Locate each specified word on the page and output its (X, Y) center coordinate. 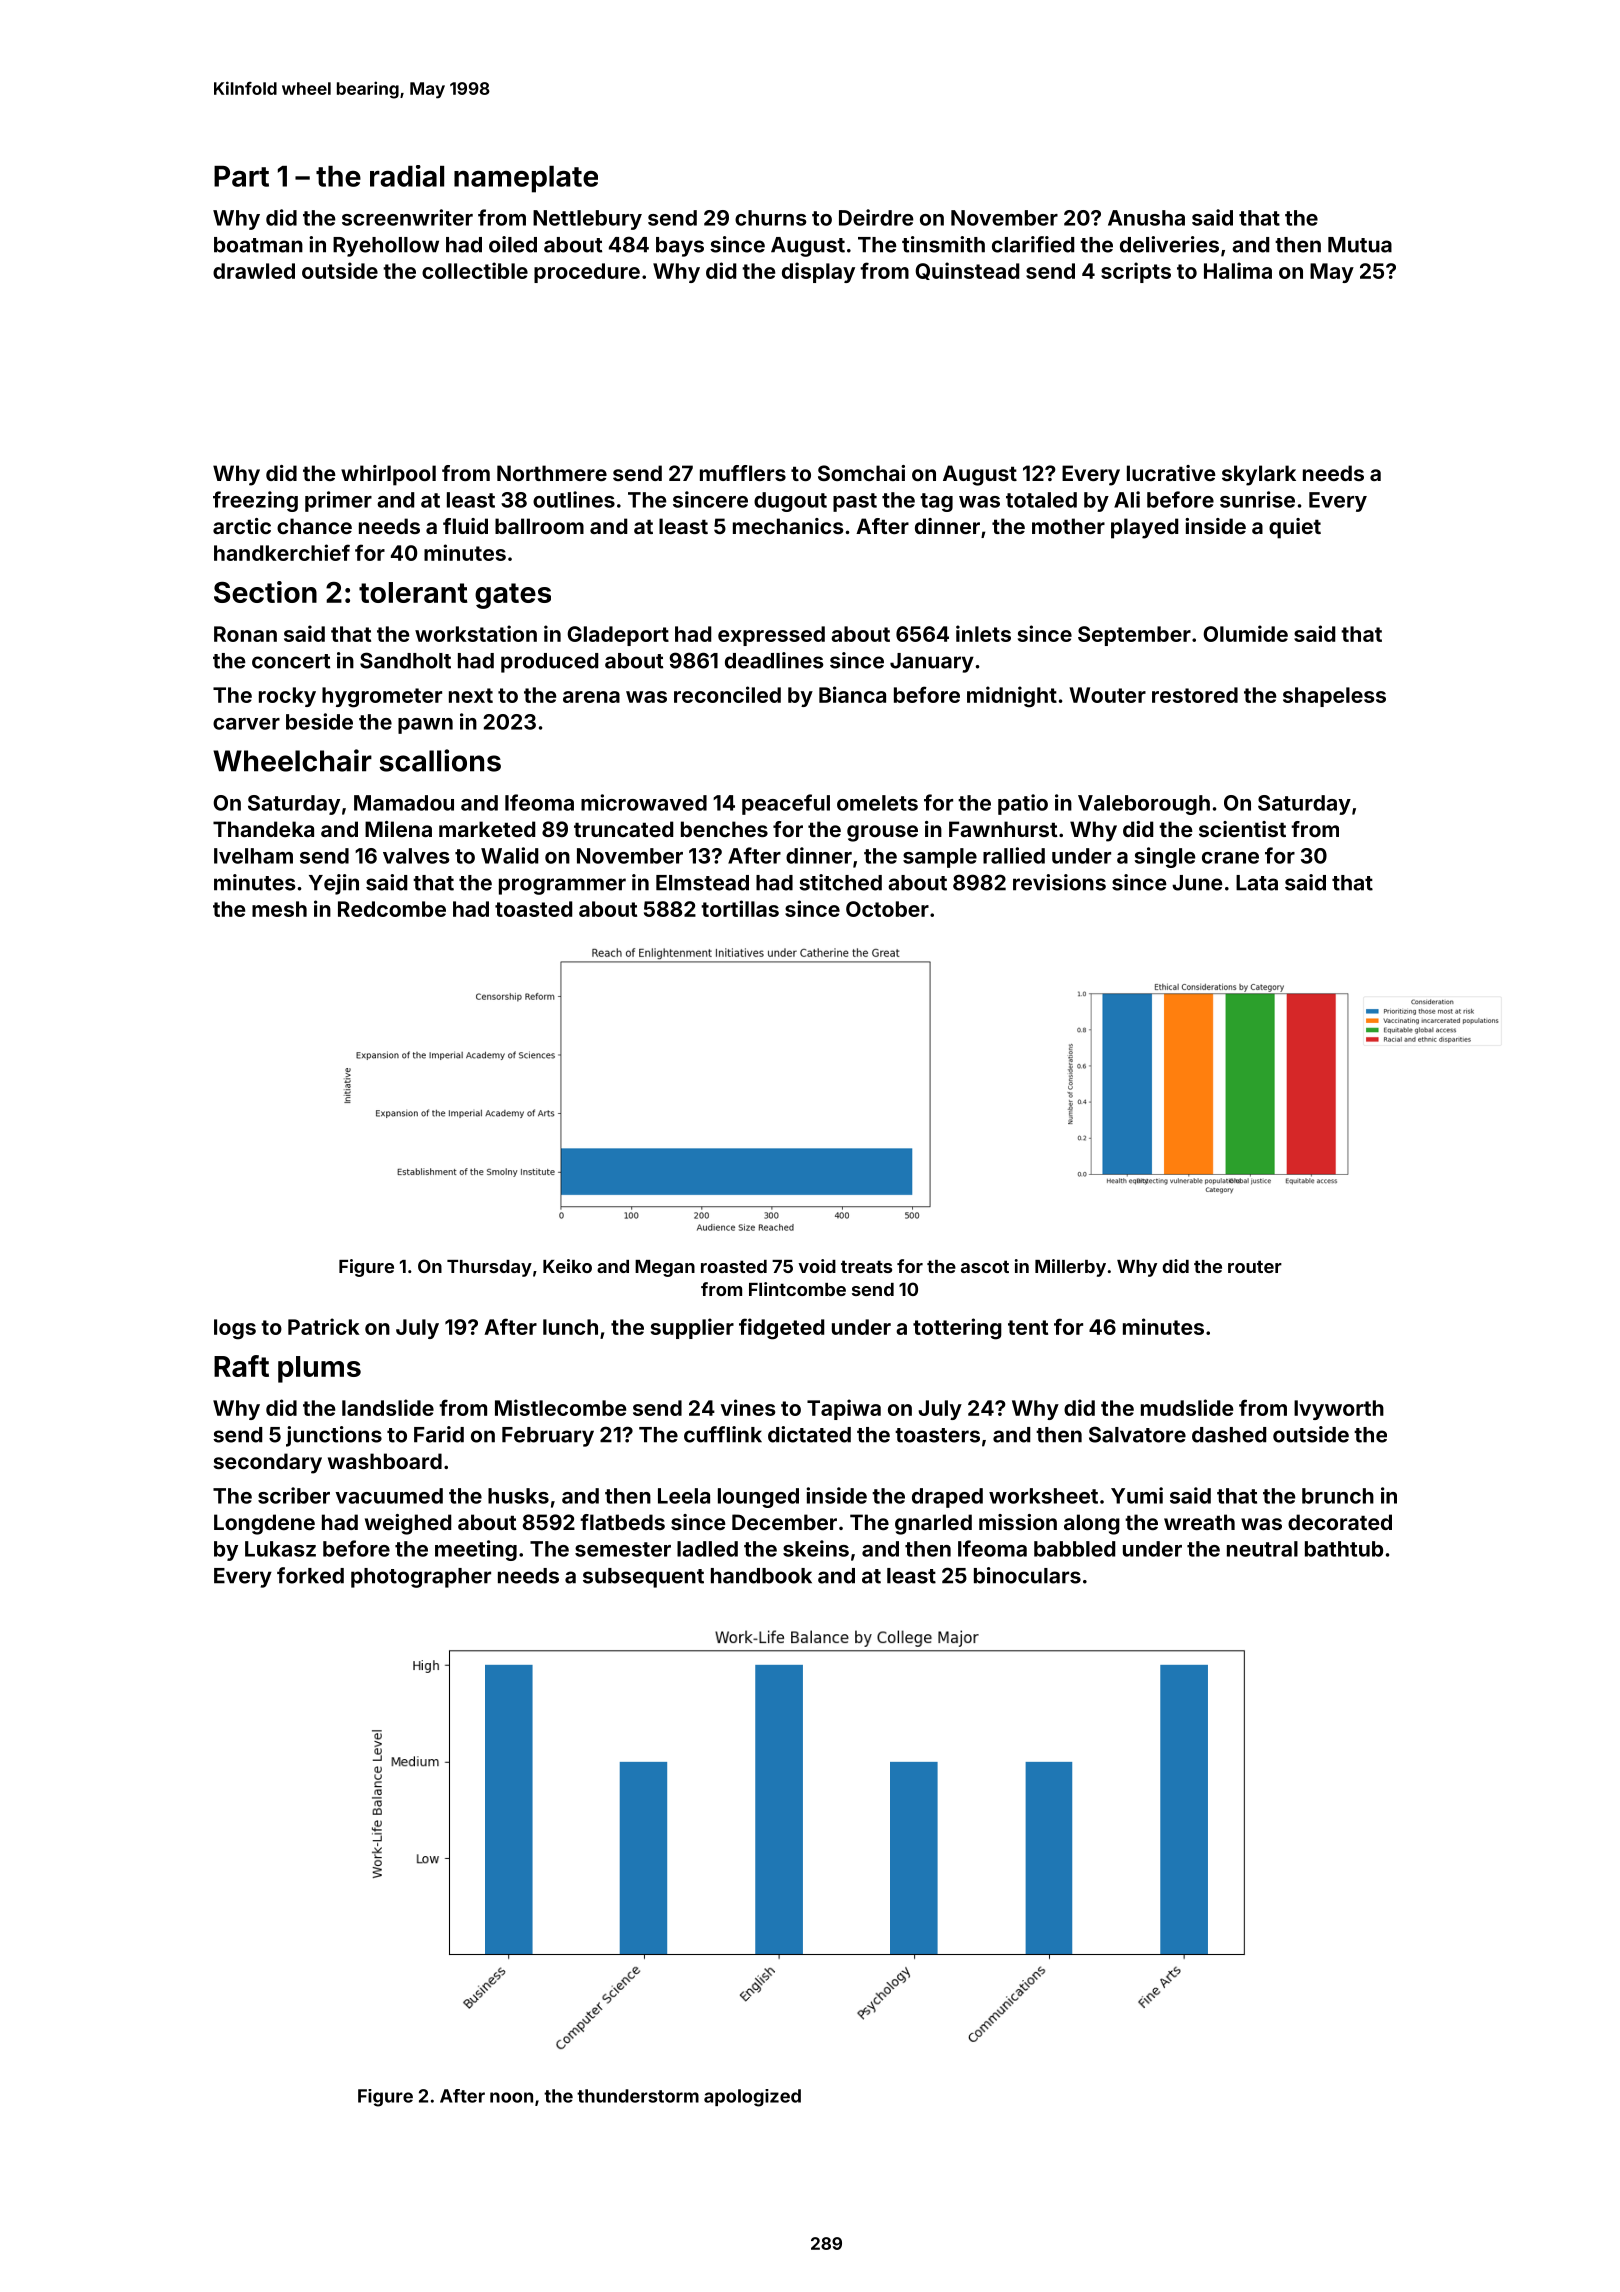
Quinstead (967, 271)
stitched (840, 882)
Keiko (567, 1266)
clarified (1033, 244)
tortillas (740, 908)
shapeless (1334, 697)
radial (407, 176)
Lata (1257, 883)
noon (511, 2097)
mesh (279, 909)
